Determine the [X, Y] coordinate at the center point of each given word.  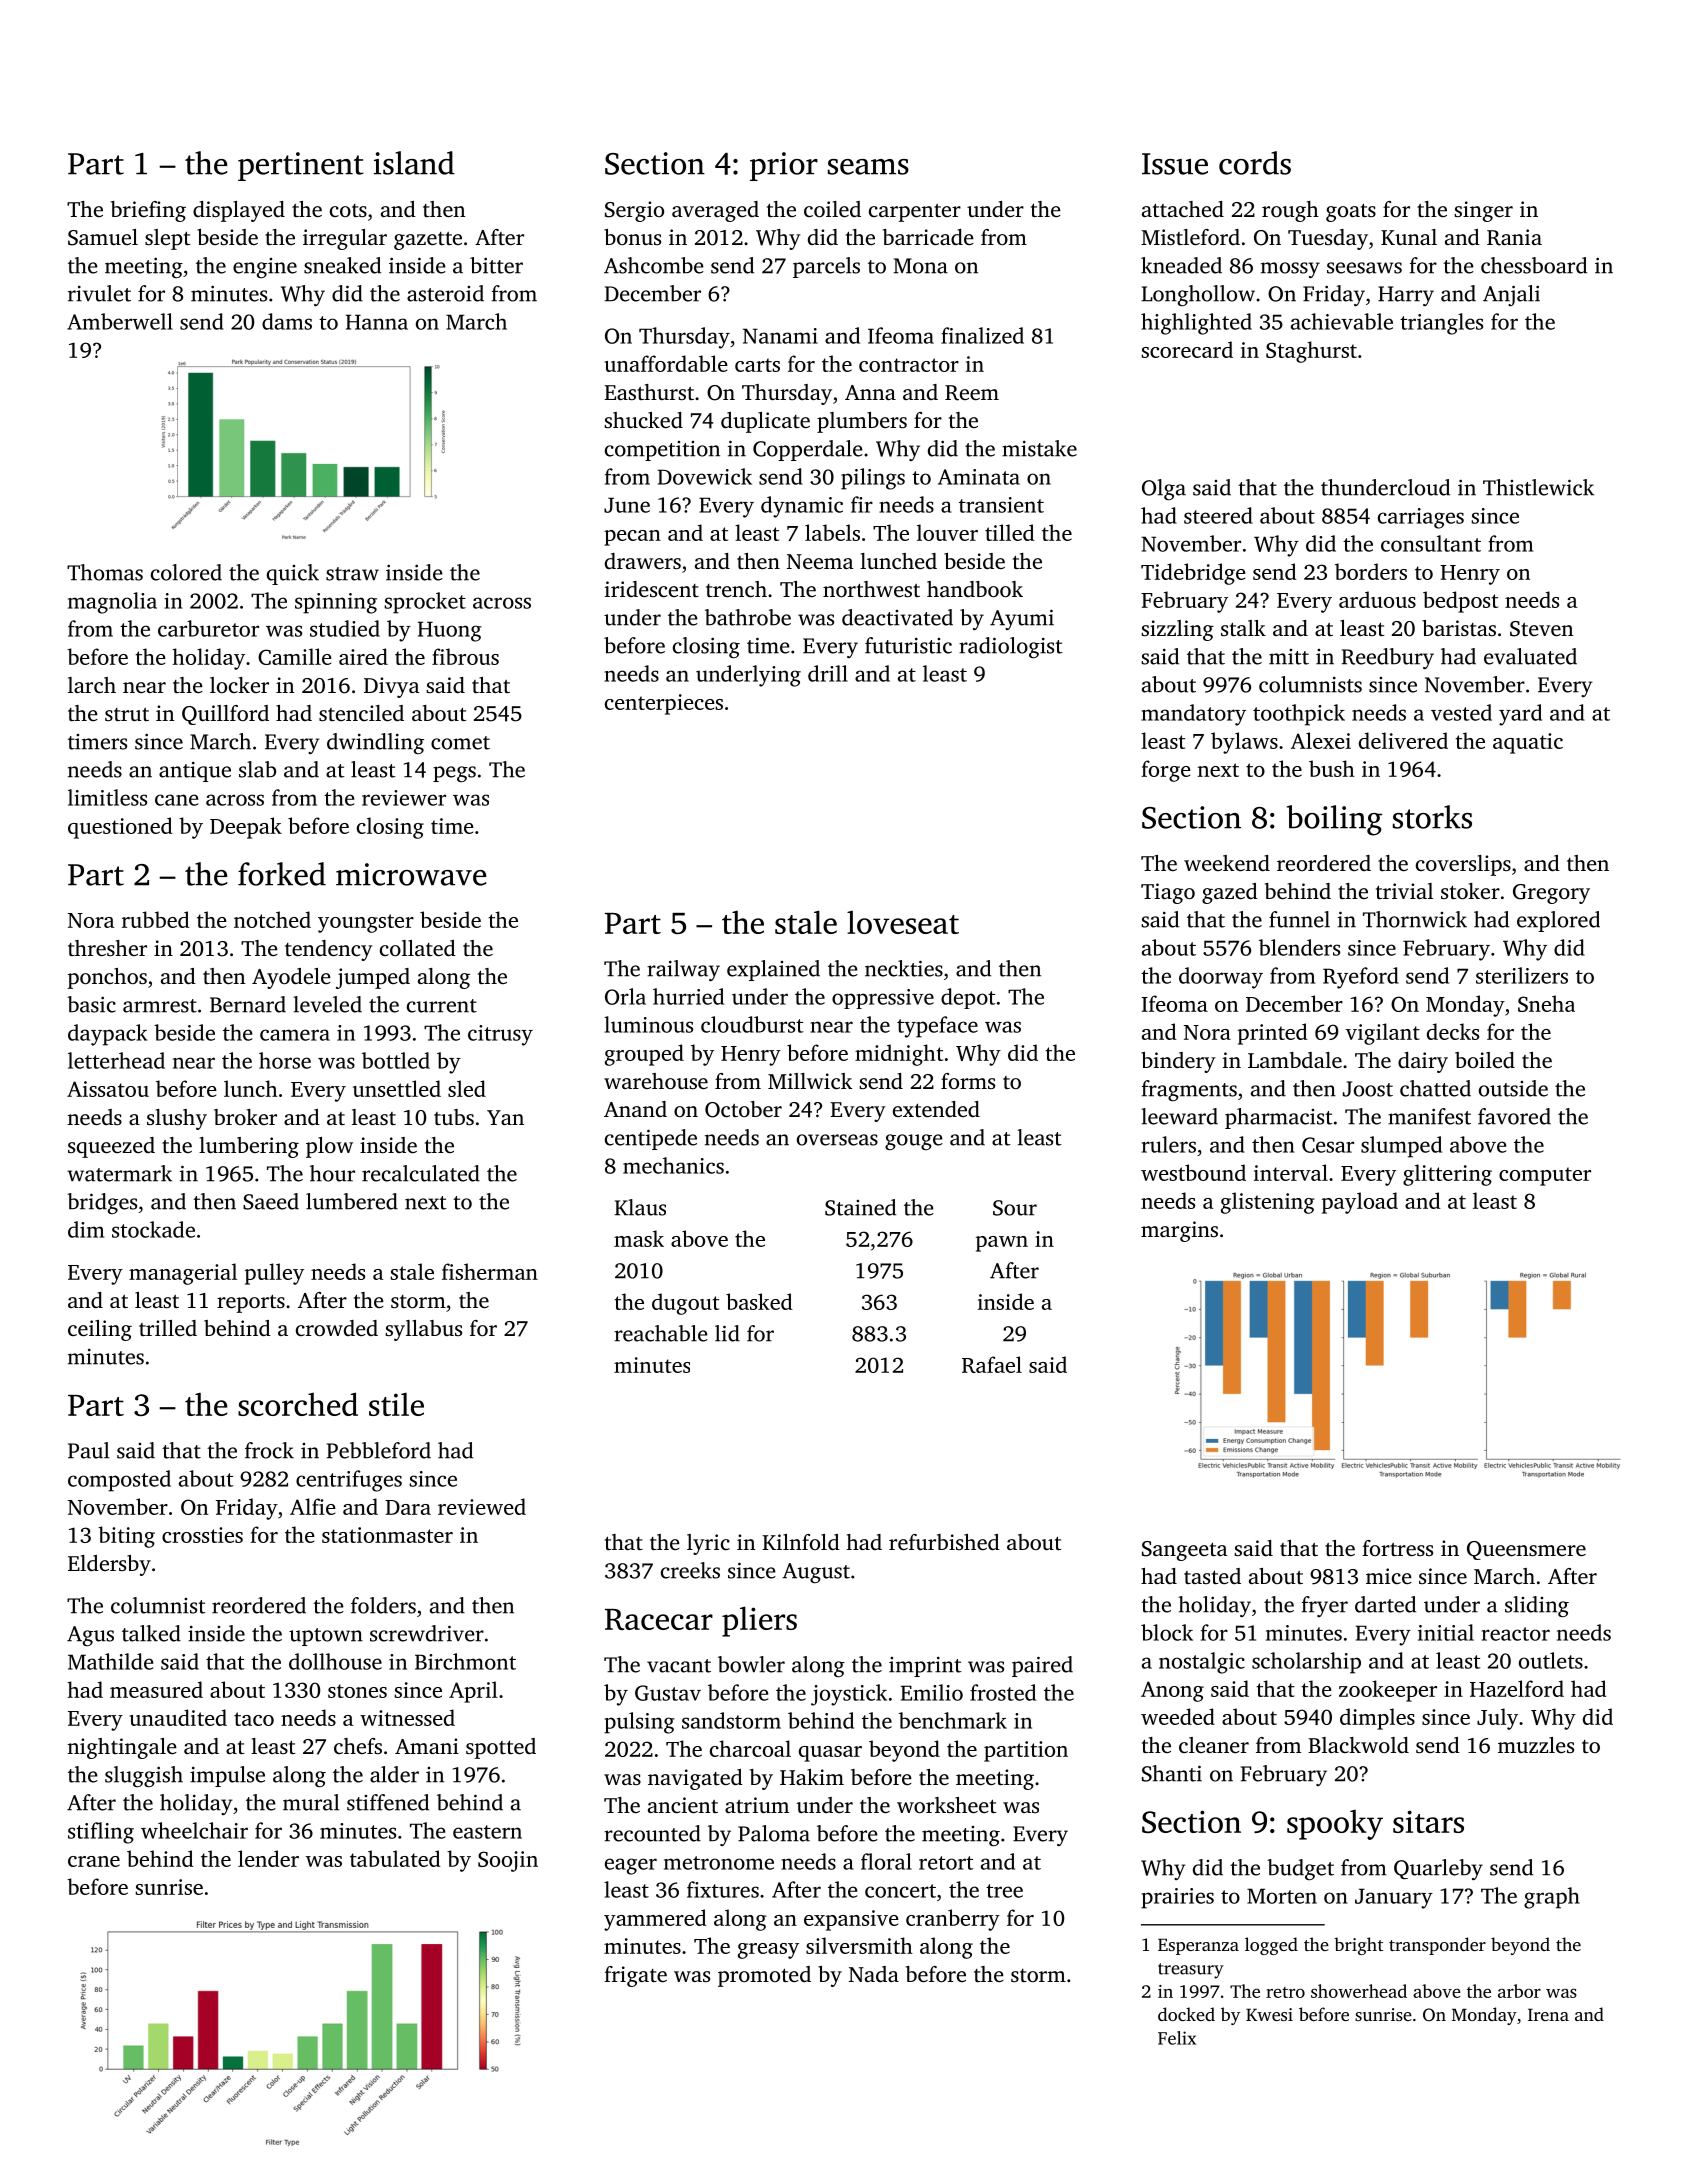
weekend [1227, 863]
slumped [1401, 1147]
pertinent [301, 166]
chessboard [1534, 265]
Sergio [634, 211]
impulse [227, 1776]
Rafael [992, 1364]
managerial [183, 1274]
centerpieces [664, 704]
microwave [411, 874]
